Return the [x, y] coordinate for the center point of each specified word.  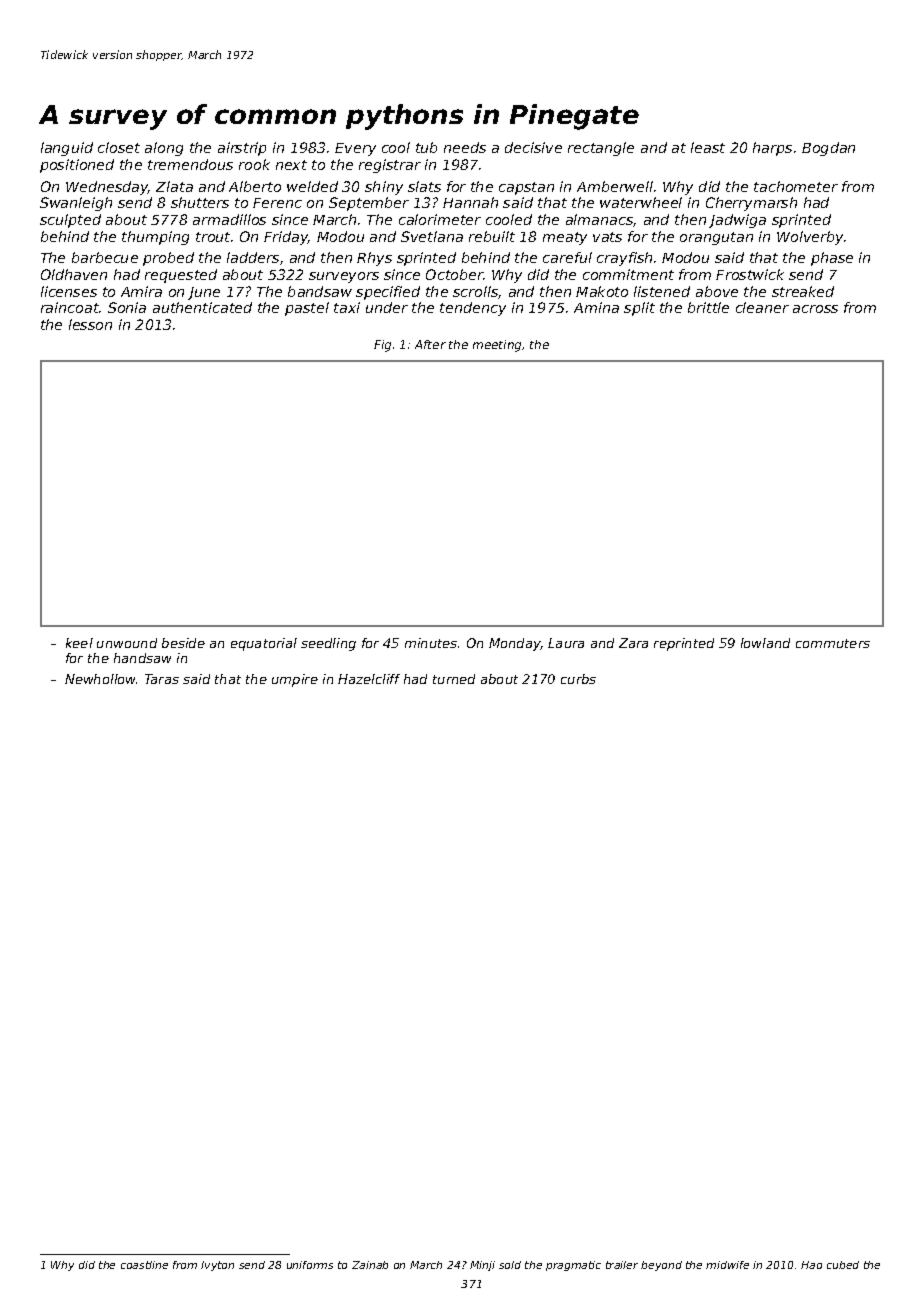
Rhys [374, 259]
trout [213, 237]
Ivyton [217, 1266]
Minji [482, 1266]
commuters [833, 643]
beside [183, 643]
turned [454, 679]
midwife [727, 1265]
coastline [144, 1265]
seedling [328, 644]
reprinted [684, 644]
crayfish [624, 259]
